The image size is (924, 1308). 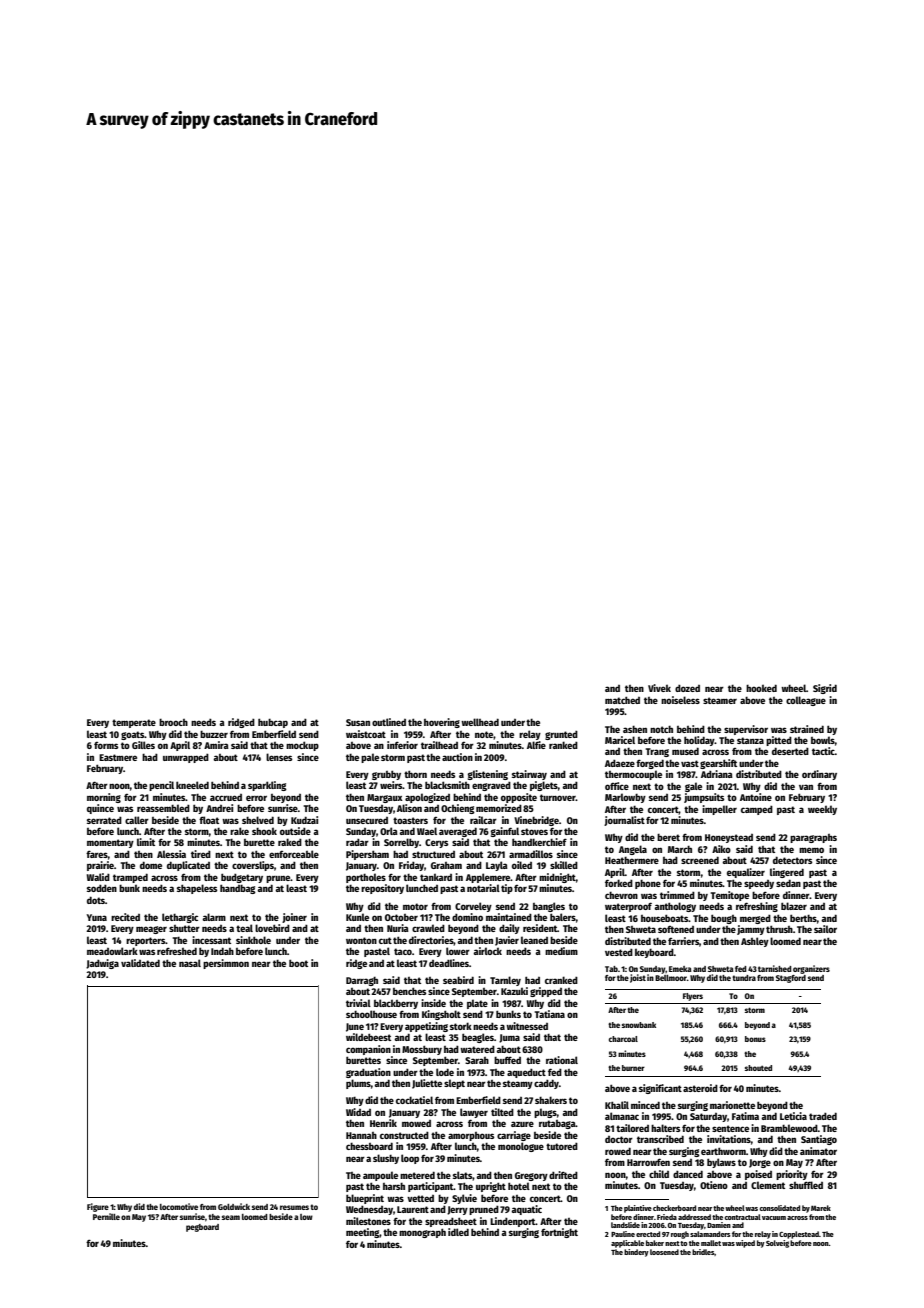 What do you see at coordinates (825, 689) in the screenshot?
I see `Sigrid` at bounding box center [825, 689].
